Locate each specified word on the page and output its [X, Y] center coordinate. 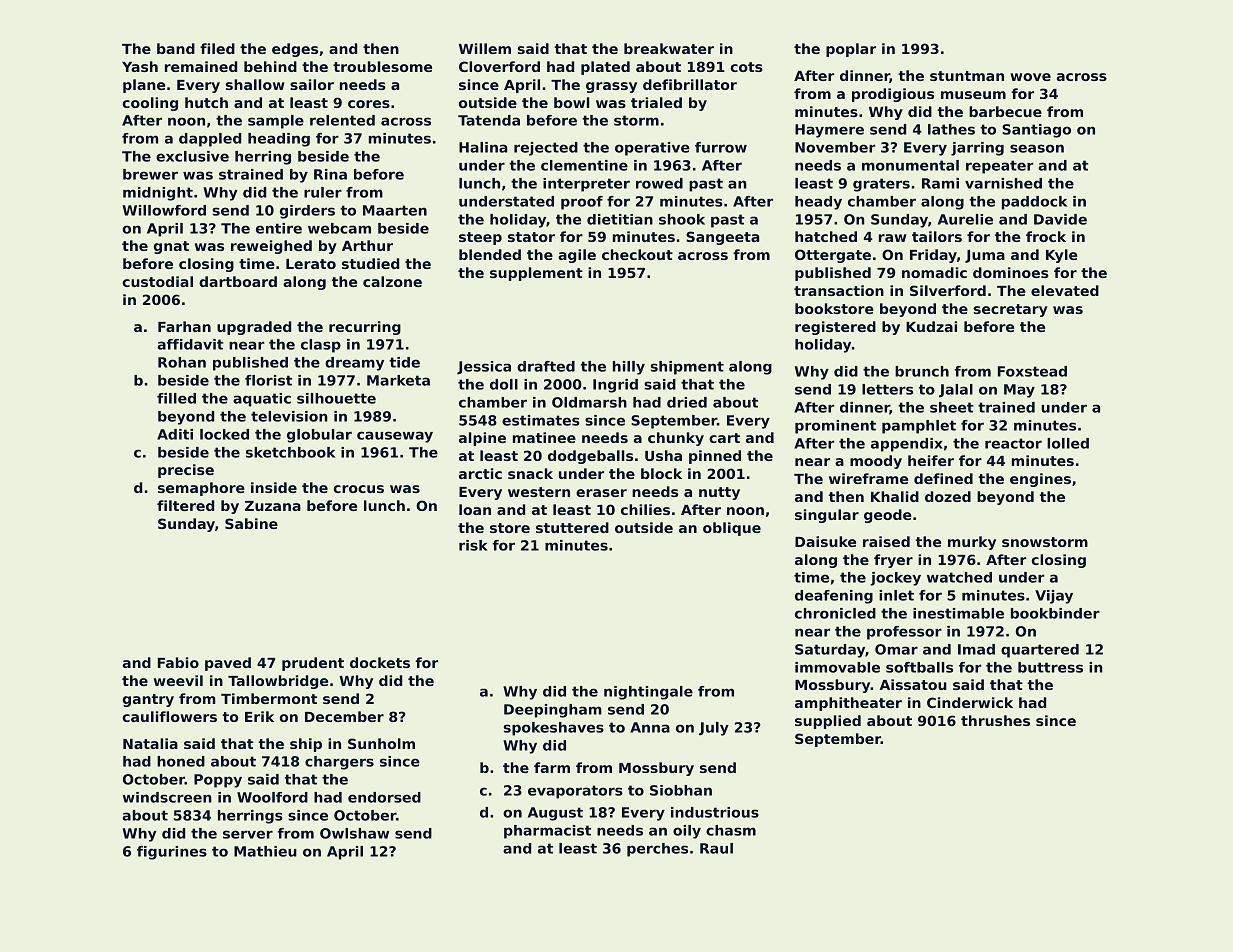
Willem [485, 48]
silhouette [336, 398]
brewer [150, 174]
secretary [1010, 310]
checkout [637, 254]
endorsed [384, 797]
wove [1030, 77]
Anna [650, 727]
